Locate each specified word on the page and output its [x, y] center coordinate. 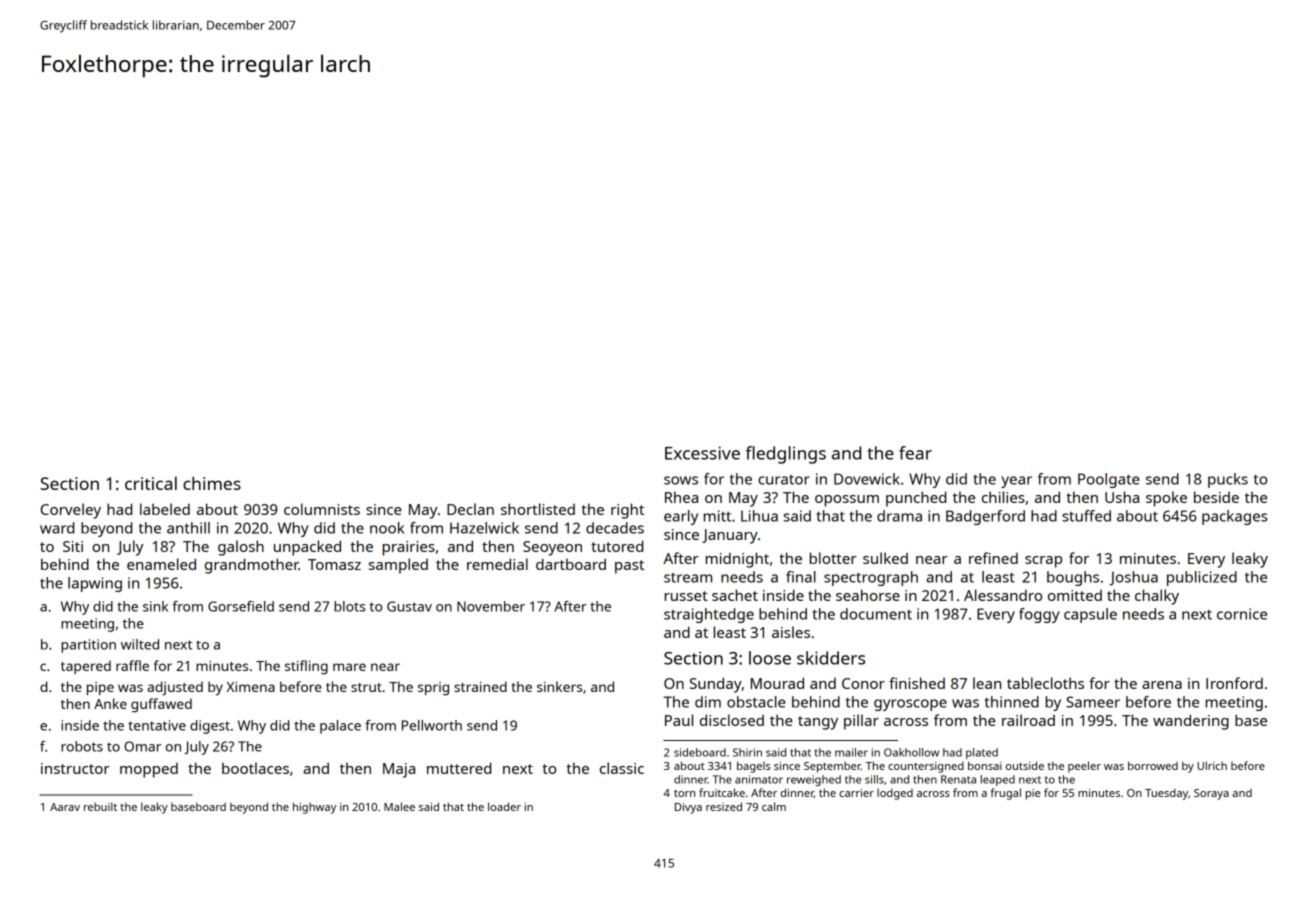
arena [1162, 685]
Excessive [702, 453]
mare [349, 667]
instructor [75, 768]
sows [681, 480]
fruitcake [722, 792]
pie [1033, 794]
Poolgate [1109, 480]
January [730, 536]
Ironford [1234, 683]
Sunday [716, 685]
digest [210, 727]
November [491, 606]
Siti [73, 546]
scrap [1043, 562]
